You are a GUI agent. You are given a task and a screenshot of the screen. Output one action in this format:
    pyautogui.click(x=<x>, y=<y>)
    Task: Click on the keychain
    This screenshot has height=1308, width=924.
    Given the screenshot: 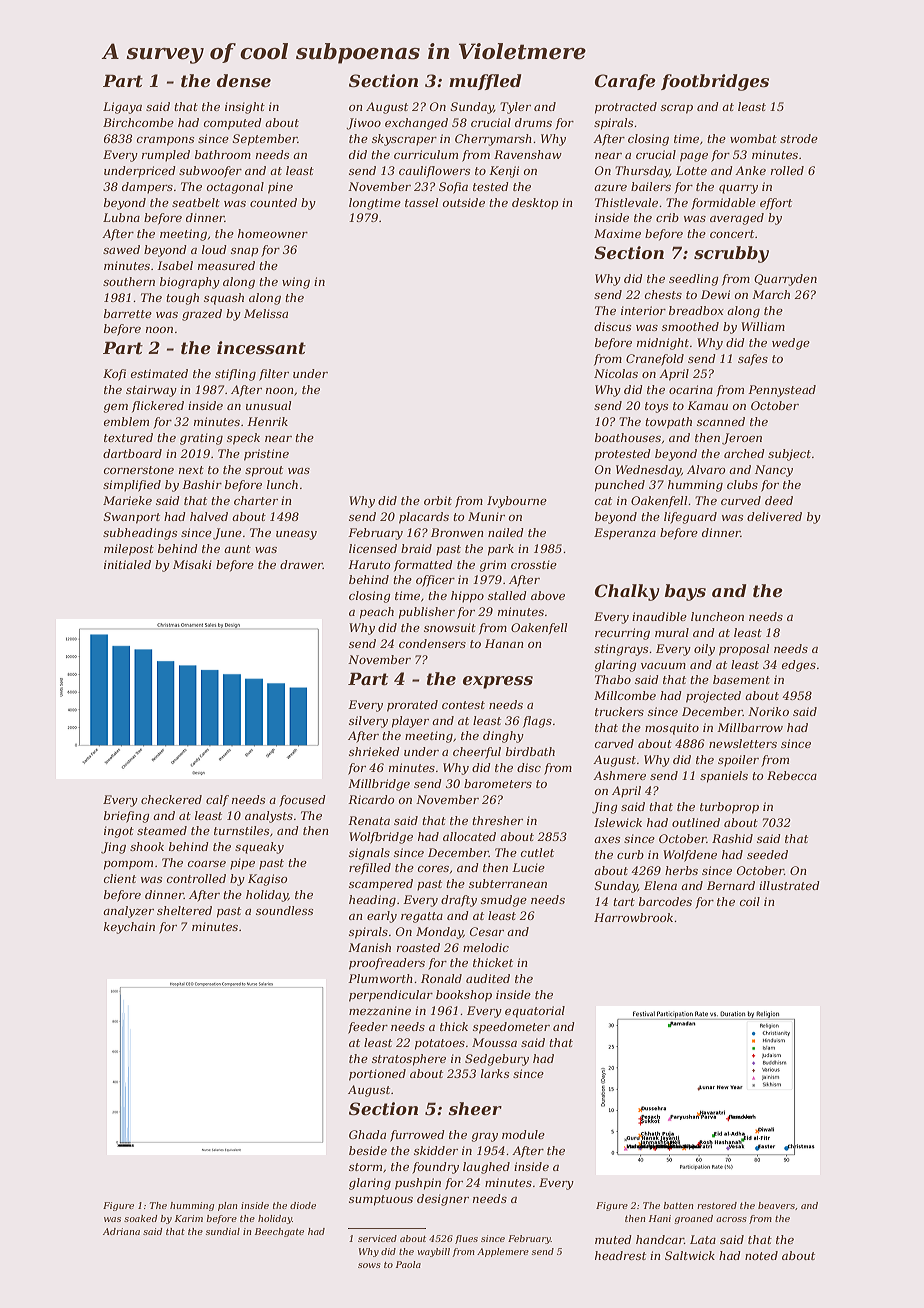 What is the action you would take?
    pyautogui.click(x=129, y=928)
